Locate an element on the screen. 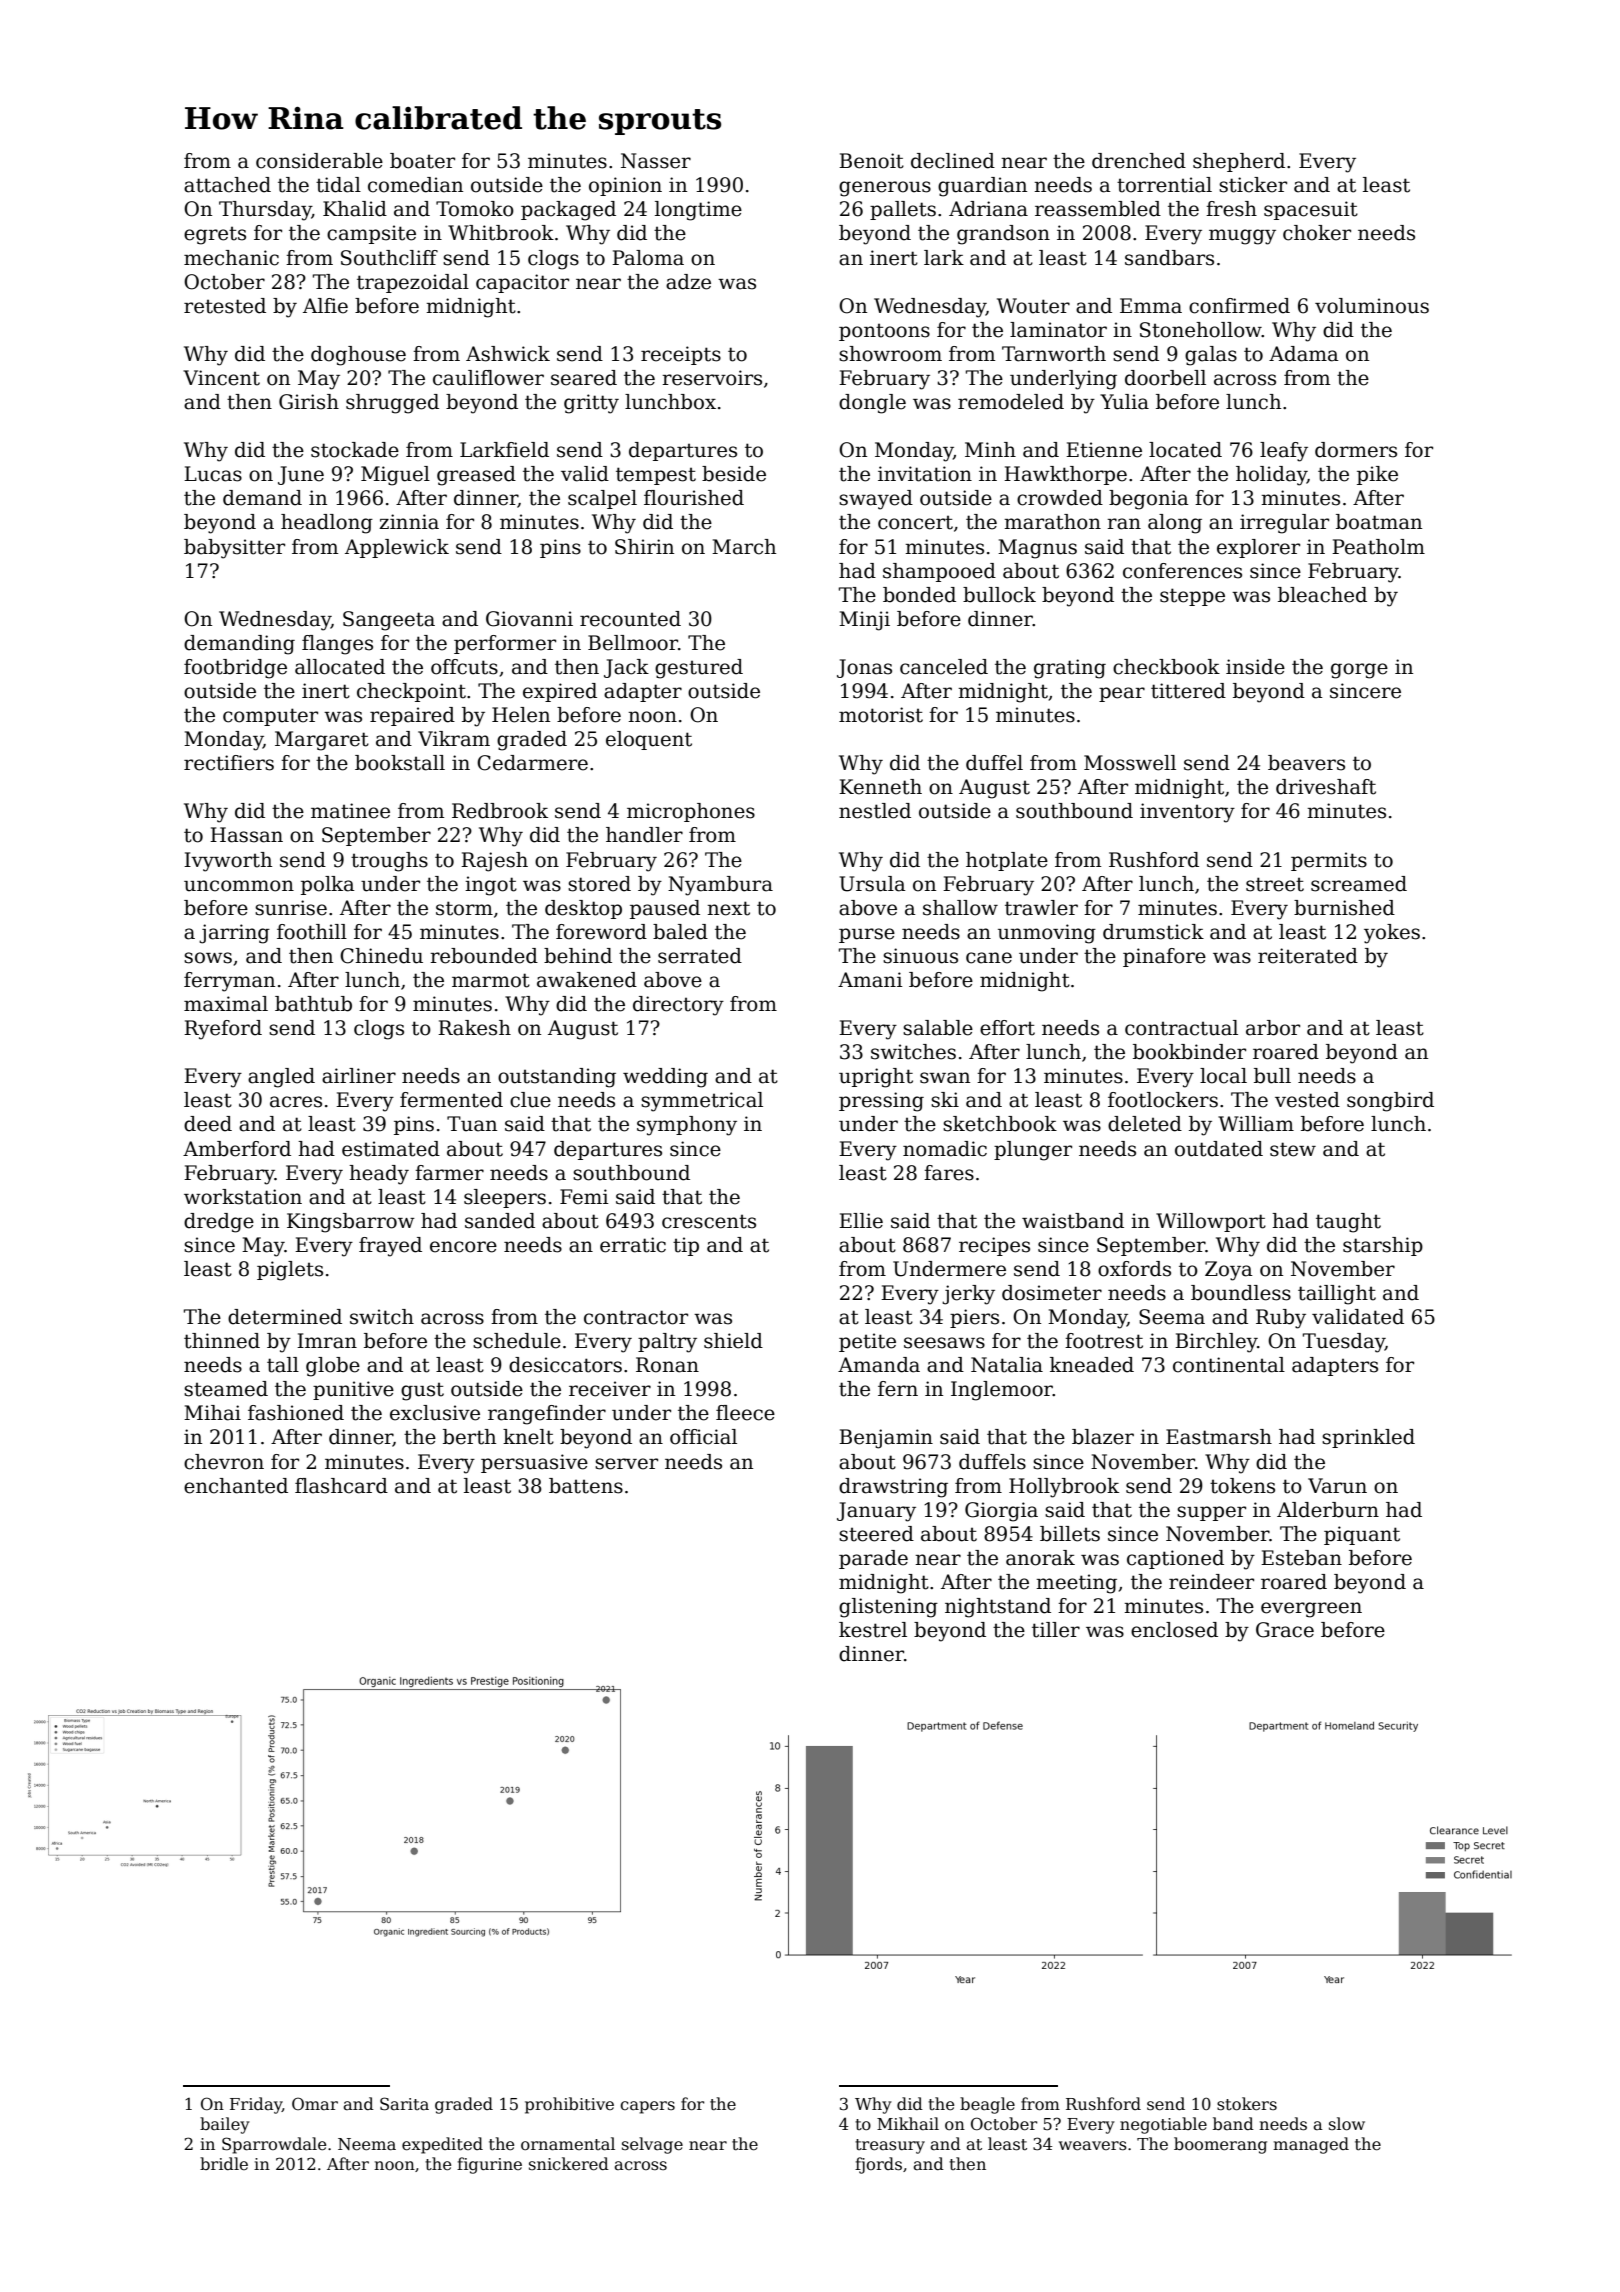 The width and height of the screenshot is (1620, 2292). kestrel is located at coordinates (873, 1630).
